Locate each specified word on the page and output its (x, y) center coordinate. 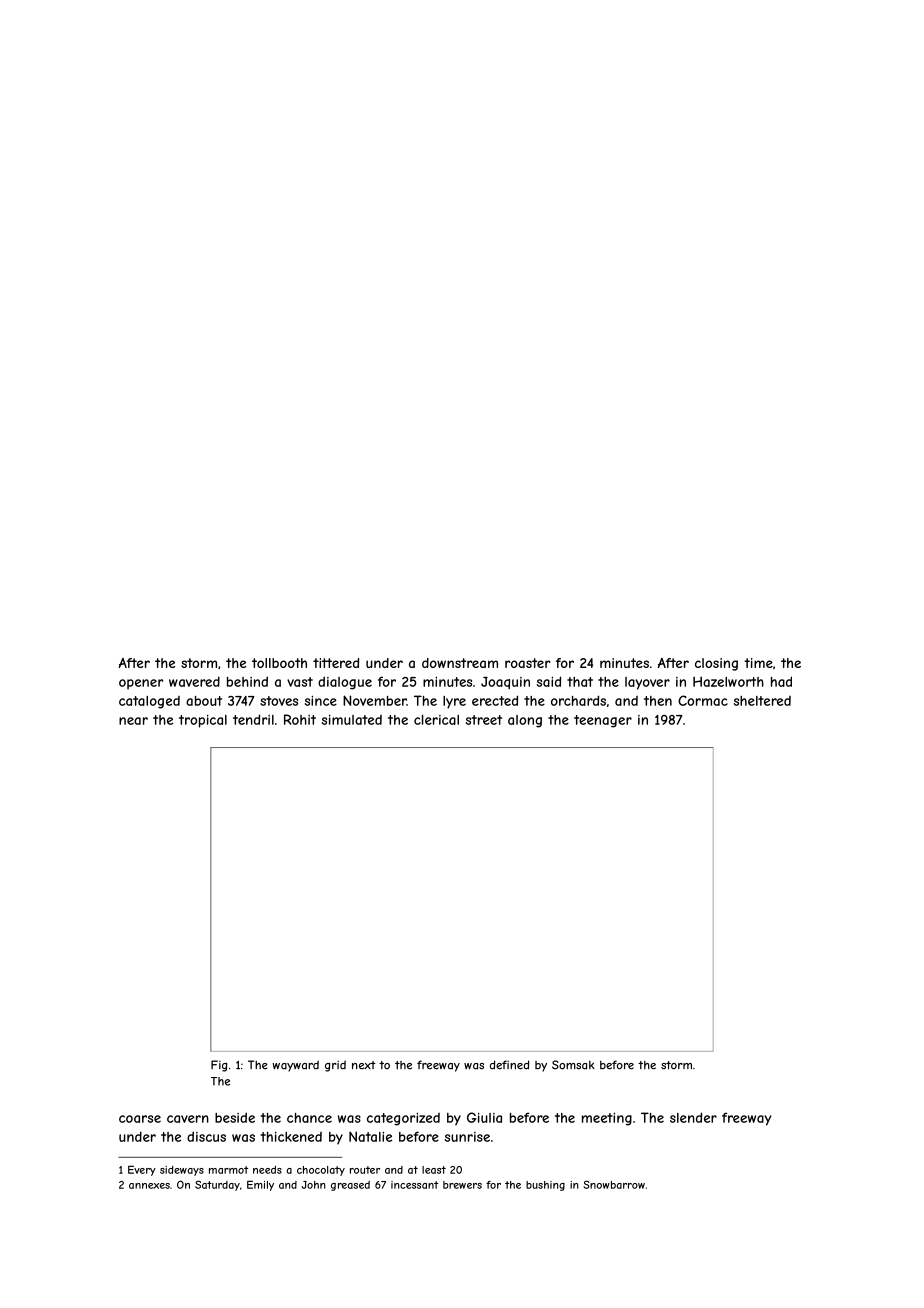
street (484, 720)
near (133, 721)
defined (509, 1065)
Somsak (573, 1065)
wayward (295, 1066)
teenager (603, 721)
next (364, 1065)
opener (141, 684)
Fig (219, 1066)
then (658, 701)
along (525, 721)
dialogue (345, 683)
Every (142, 1170)
